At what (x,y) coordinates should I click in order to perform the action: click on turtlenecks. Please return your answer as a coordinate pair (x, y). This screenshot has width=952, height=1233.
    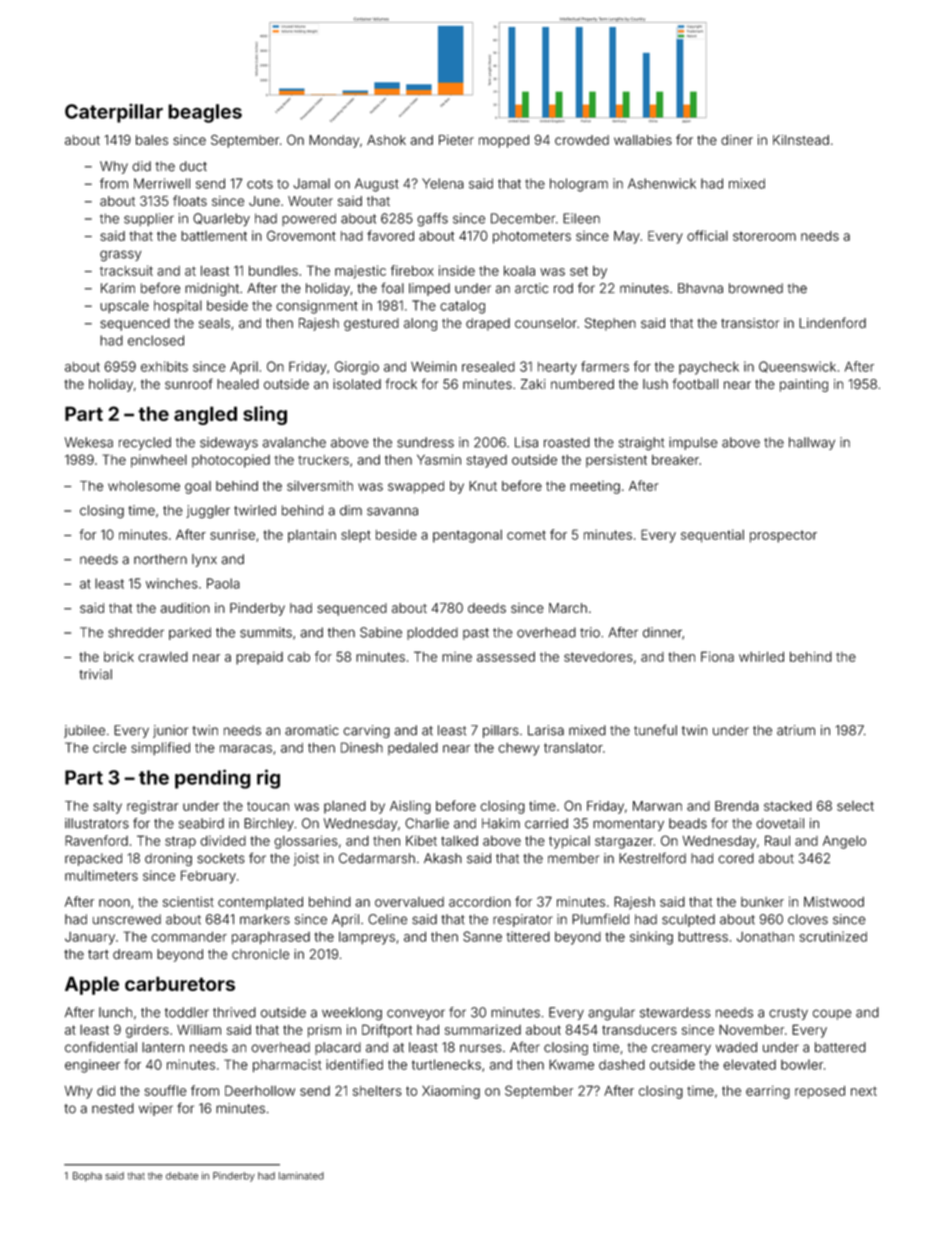
    Looking at the image, I should click on (446, 1064).
